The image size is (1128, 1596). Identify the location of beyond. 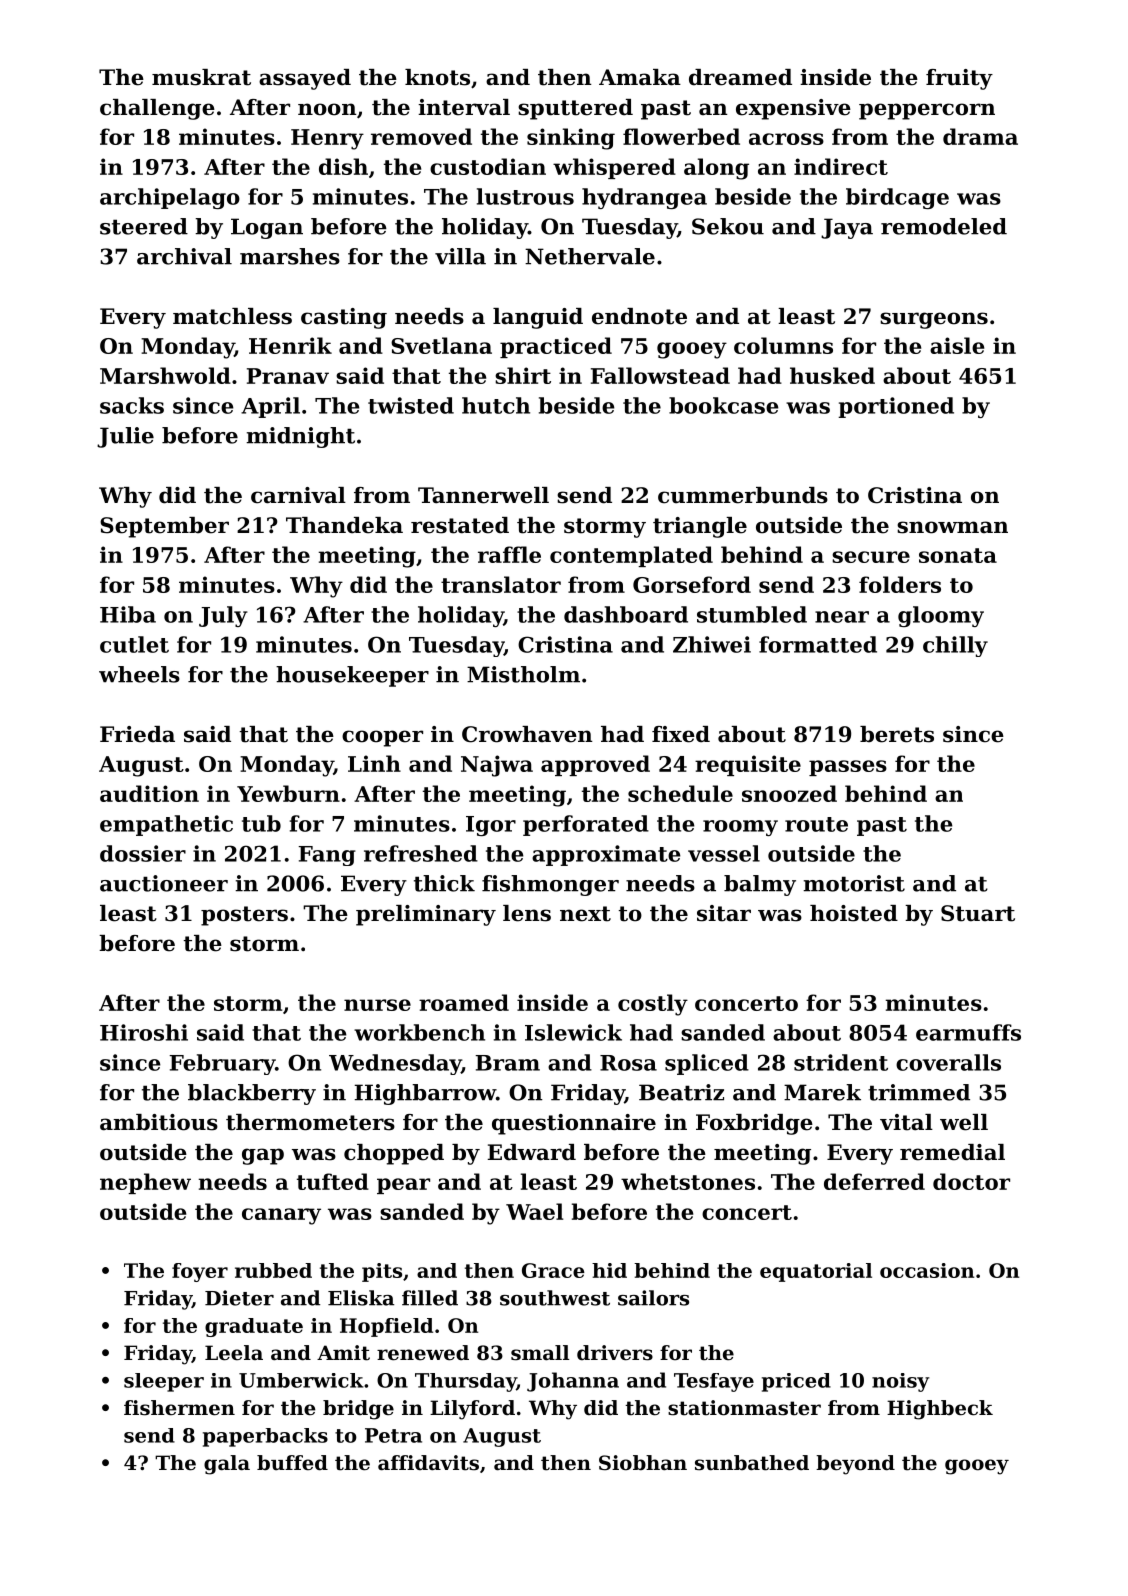
(855, 1465).
